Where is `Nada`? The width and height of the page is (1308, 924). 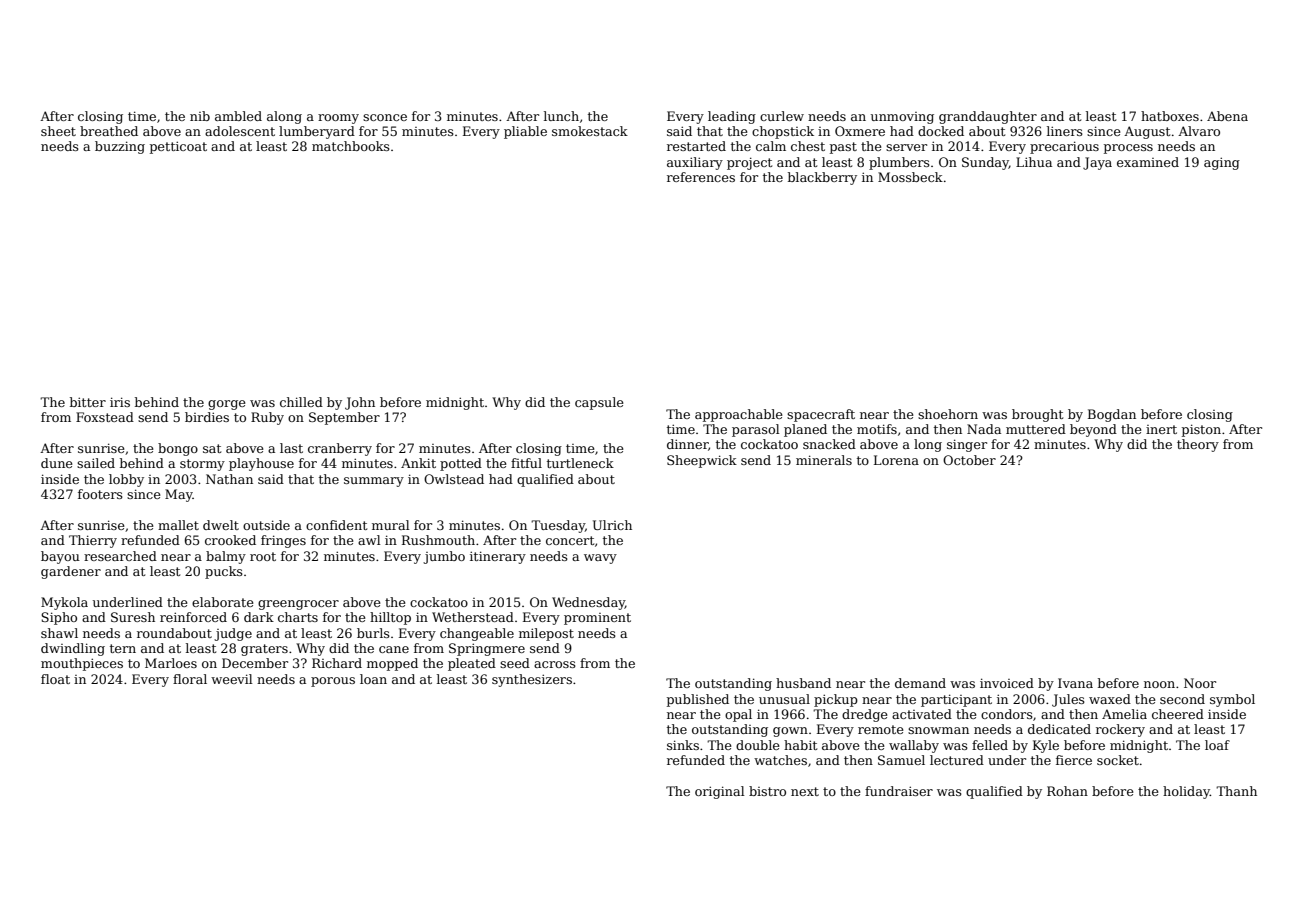
Nada is located at coordinates (984, 429).
